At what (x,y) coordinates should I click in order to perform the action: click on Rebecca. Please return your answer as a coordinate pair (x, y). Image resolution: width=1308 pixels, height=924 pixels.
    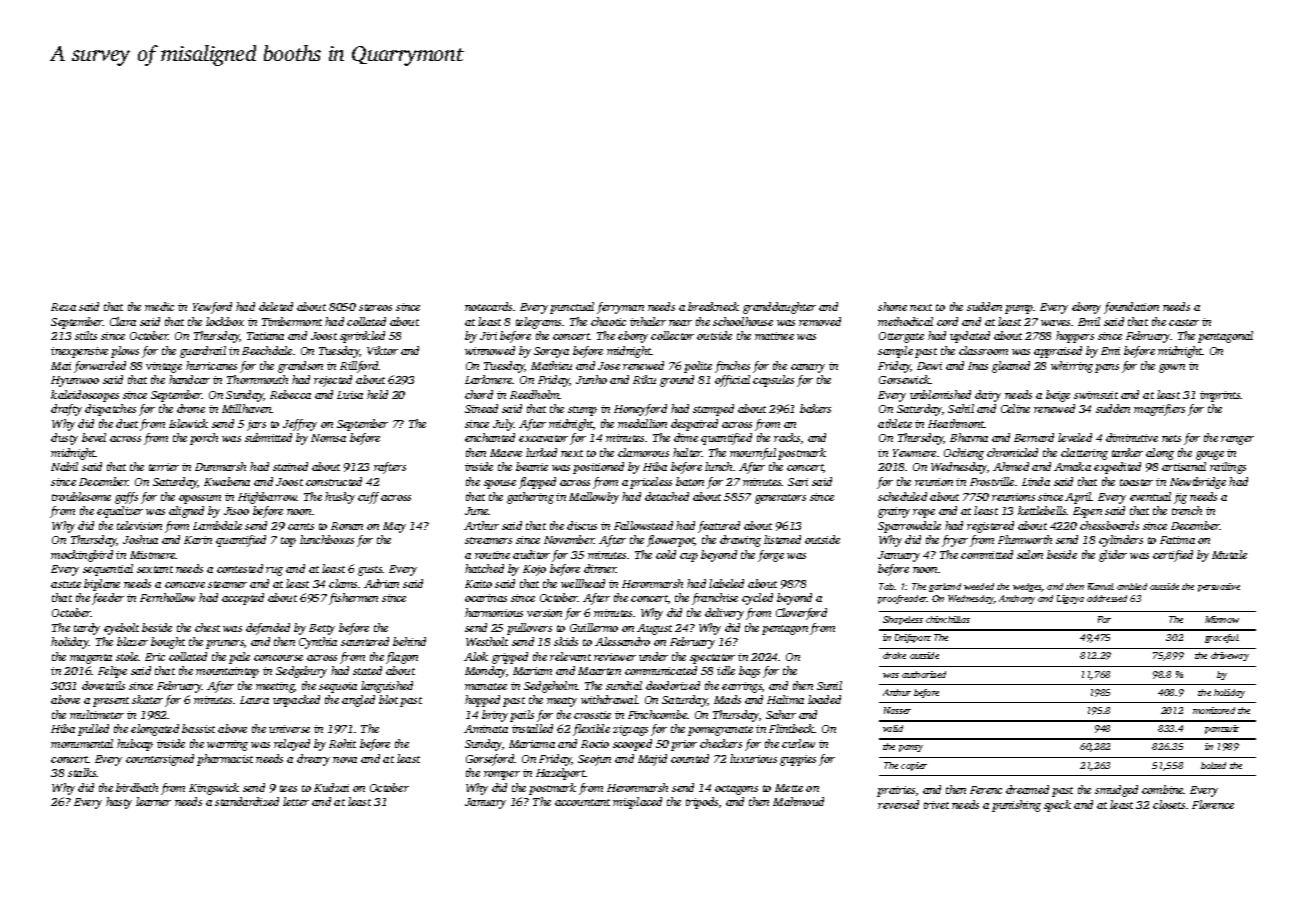
    Looking at the image, I should click on (290, 394).
